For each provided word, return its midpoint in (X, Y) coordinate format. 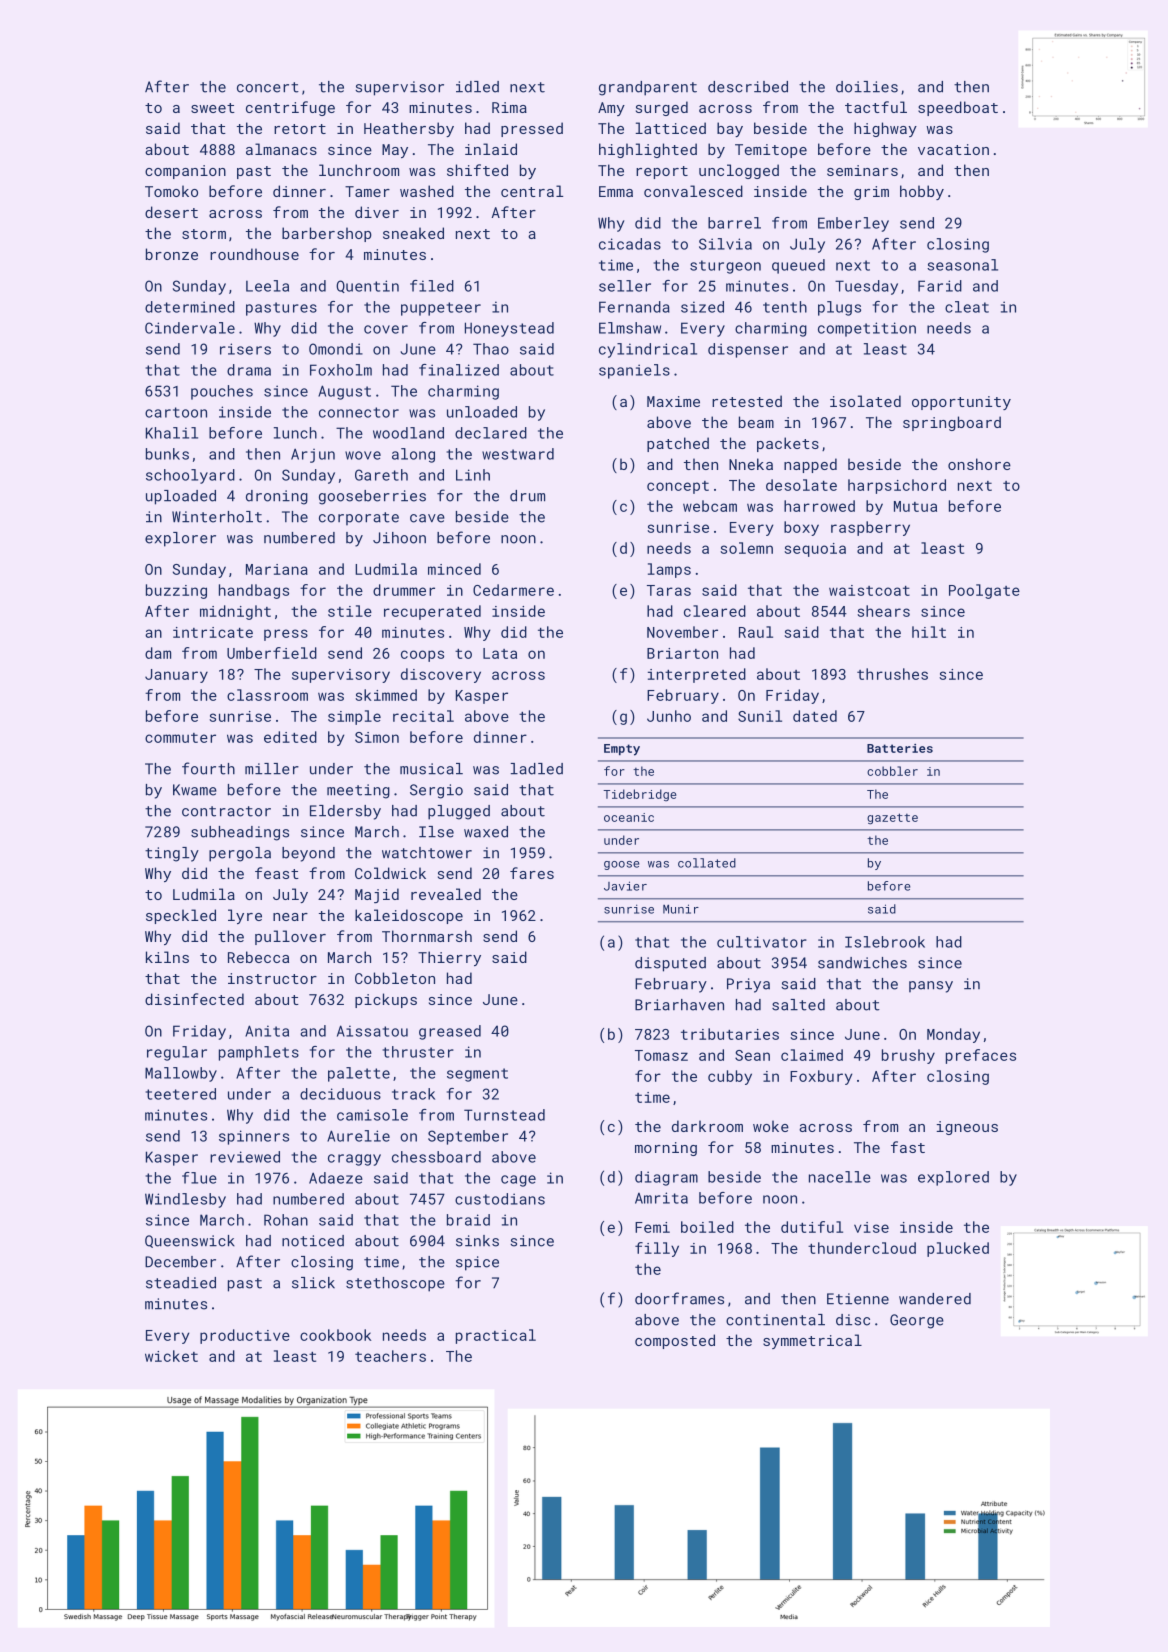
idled (477, 87)
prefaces (981, 1056)
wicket (171, 1356)
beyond (308, 854)
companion (185, 172)
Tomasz (661, 1055)
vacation (953, 149)
